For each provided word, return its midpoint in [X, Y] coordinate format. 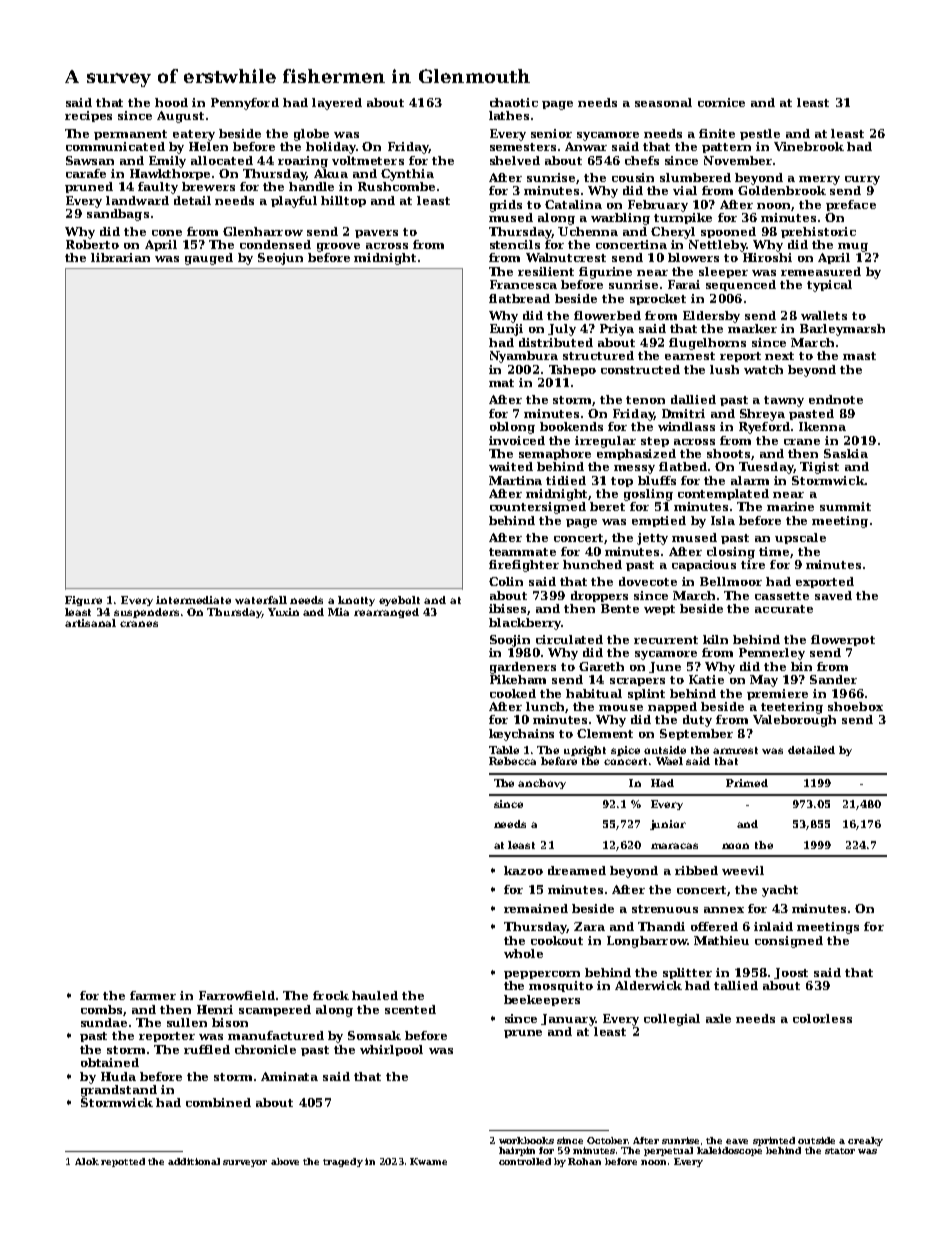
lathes [509, 115]
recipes [88, 116]
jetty [652, 539]
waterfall [261, 600]
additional [194, 1161]
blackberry [525, 624]
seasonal [663, 102]
